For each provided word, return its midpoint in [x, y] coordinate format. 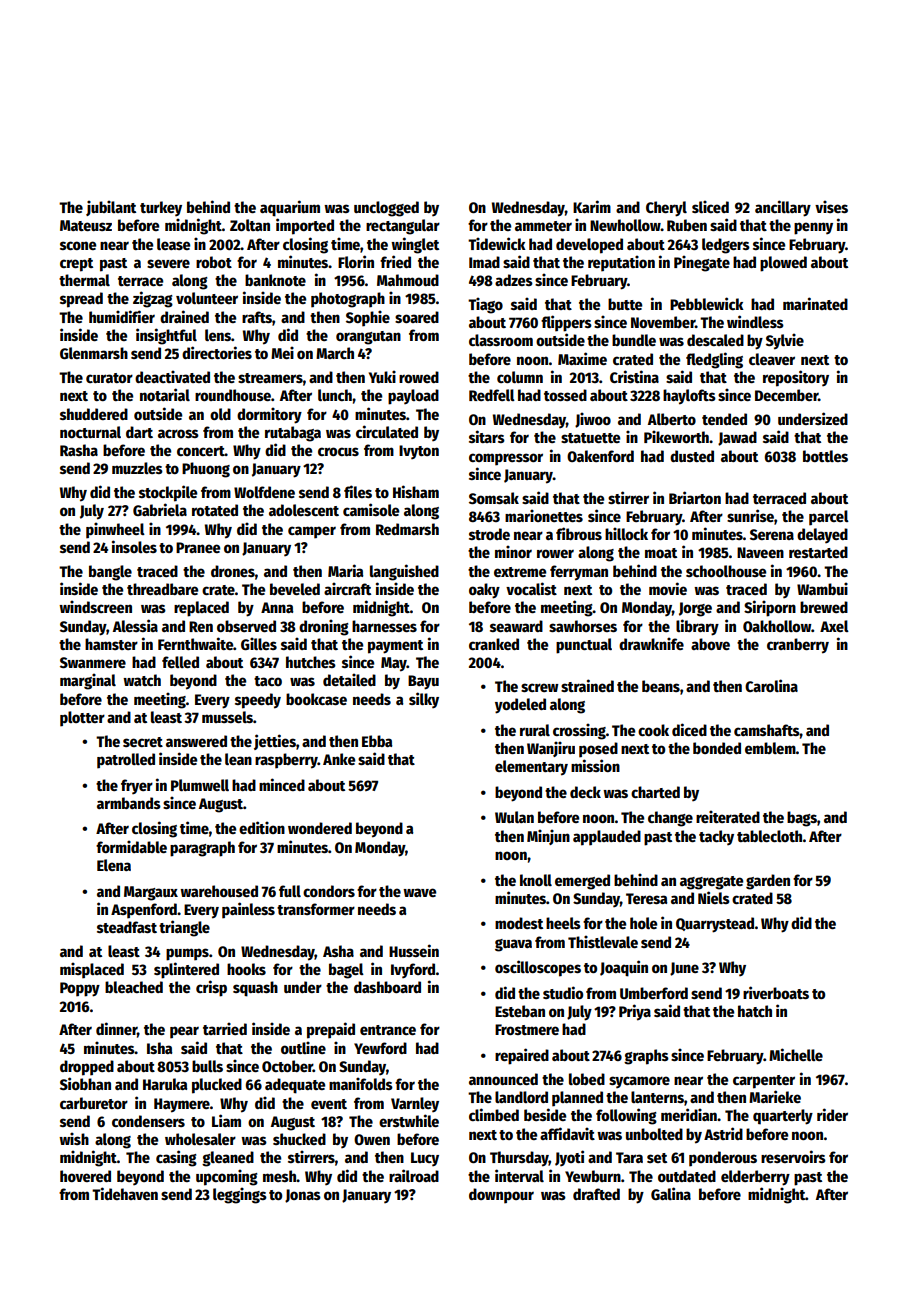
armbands [129, 803]
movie [668, 588]
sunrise [750, 515]
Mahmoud [408, 280]
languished [404, 572]
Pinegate [702, 263]
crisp [211, 988]
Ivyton [419, 452]
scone [78, 245]
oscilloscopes [538, 968]
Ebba [377, 741]
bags [802, 819]
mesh [280, 1176]
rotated [215, 510]
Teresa [647, 898]
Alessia [135, 625]
